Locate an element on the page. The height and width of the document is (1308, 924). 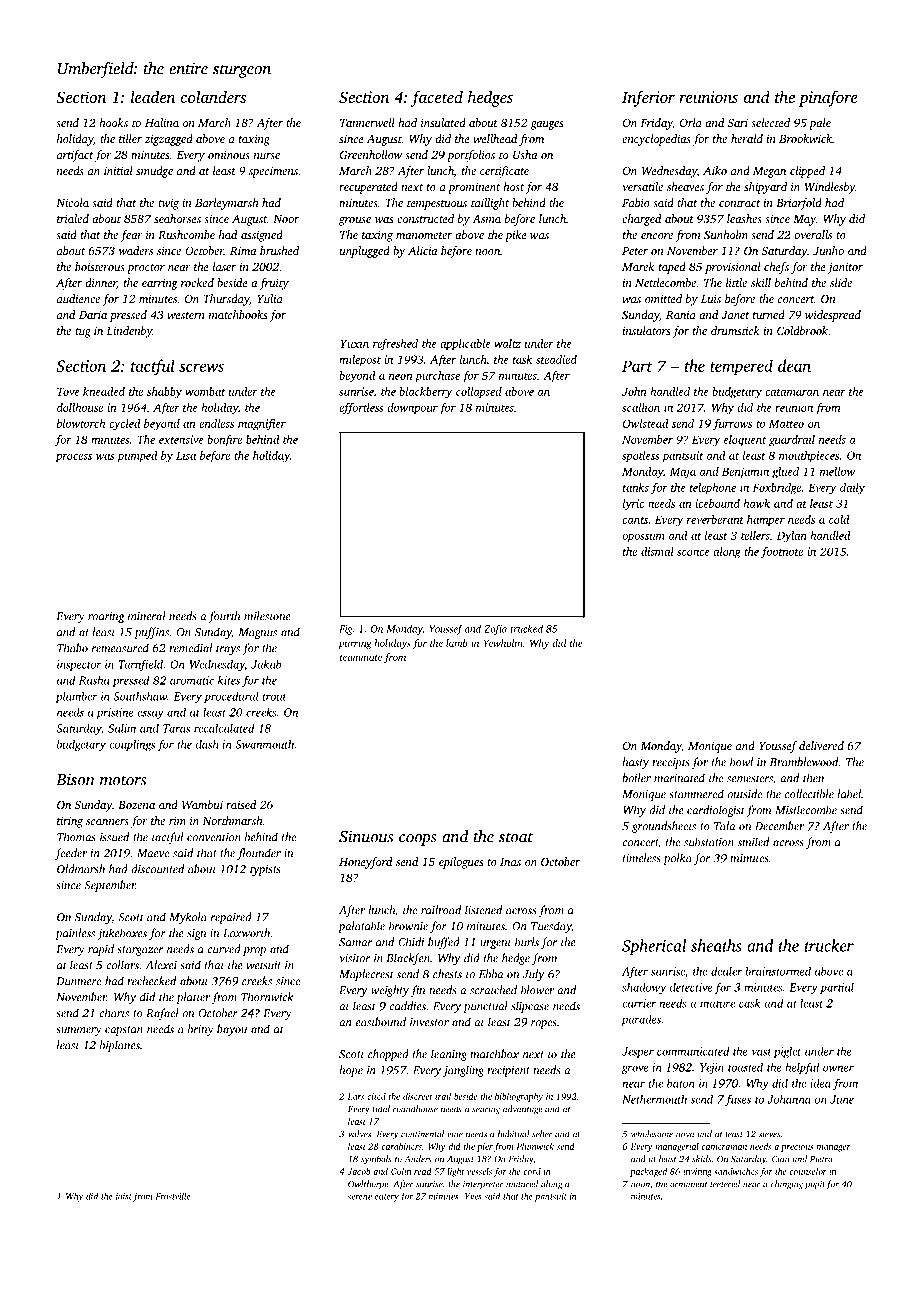
leaden is located at coordinates (153, 96).
